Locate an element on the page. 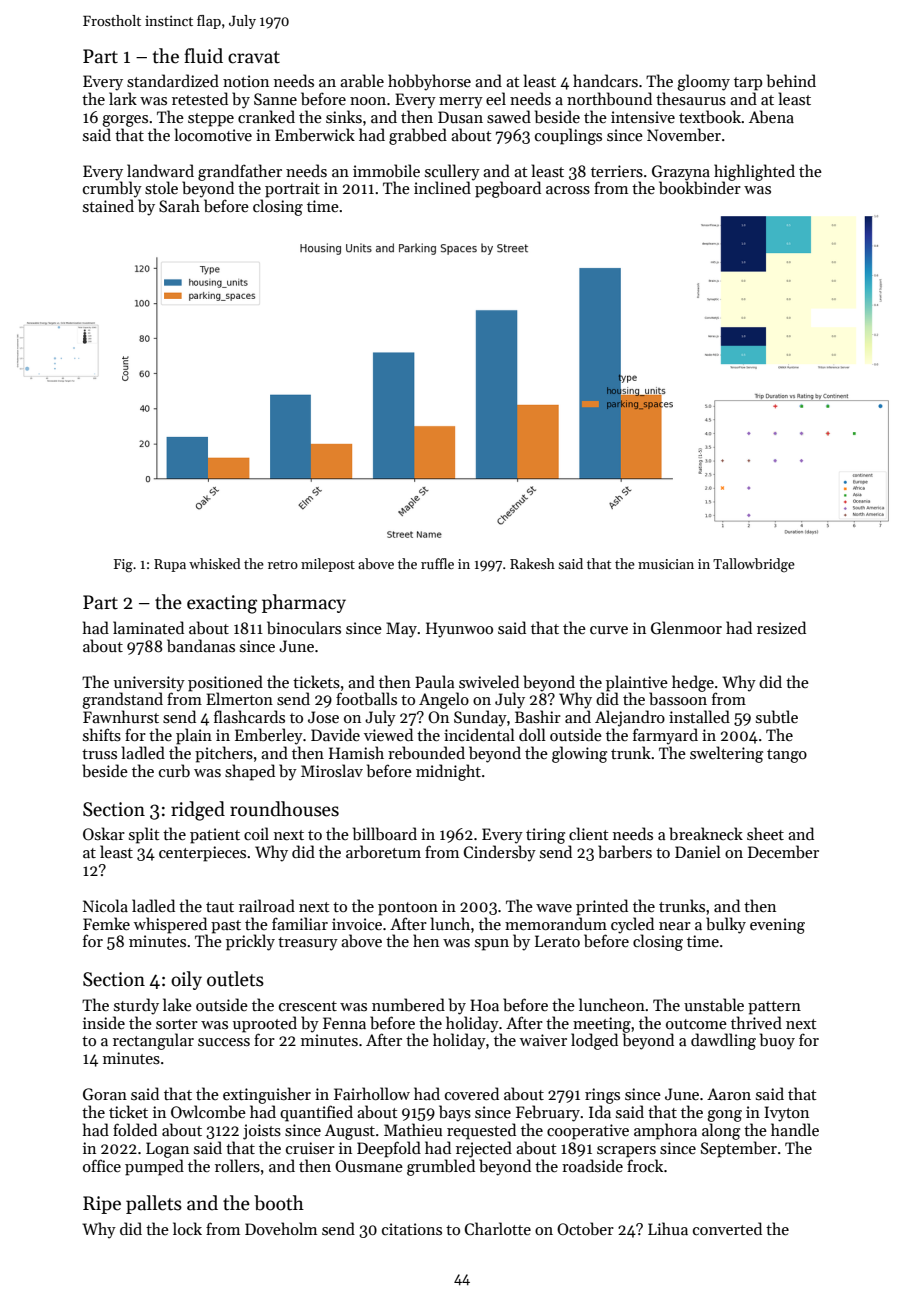 This image has height=1316, width=908. shifts is located at coordinates (102, 735).
